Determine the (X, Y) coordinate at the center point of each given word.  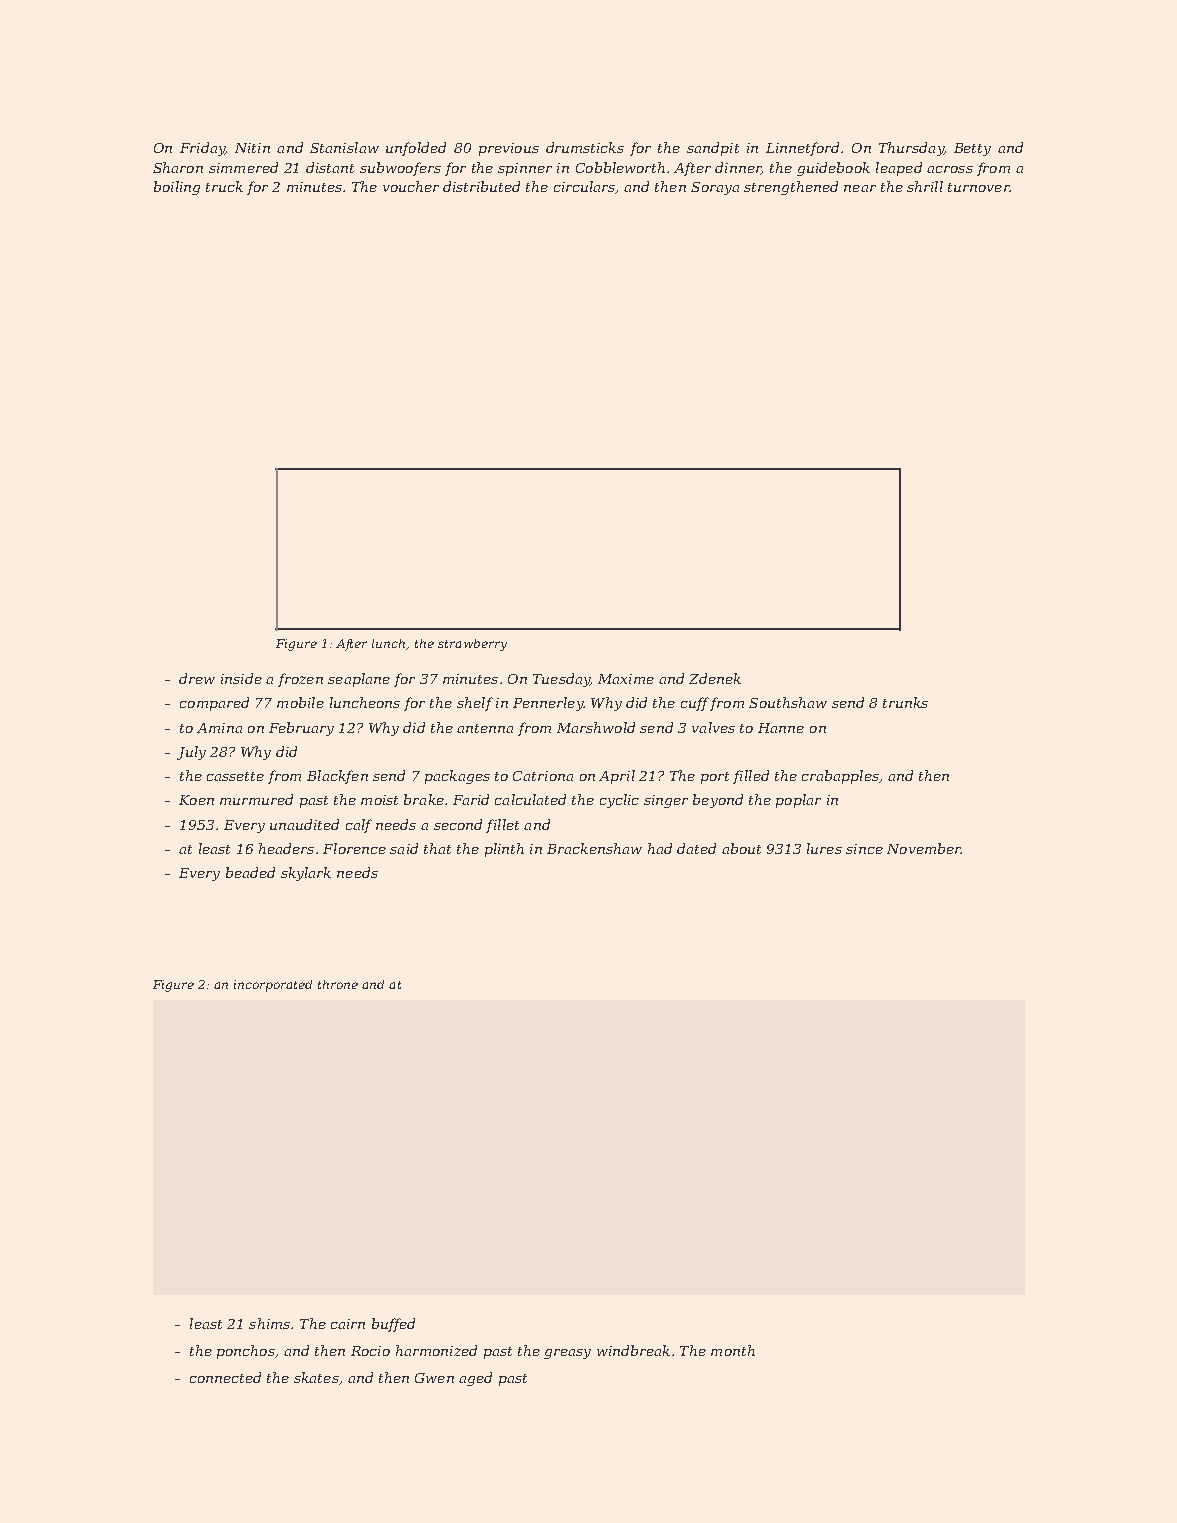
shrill (925, 186)
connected (225, 1377)
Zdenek (715, 678)
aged (475, 1379)
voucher (411, 186)
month (733, 1350)
